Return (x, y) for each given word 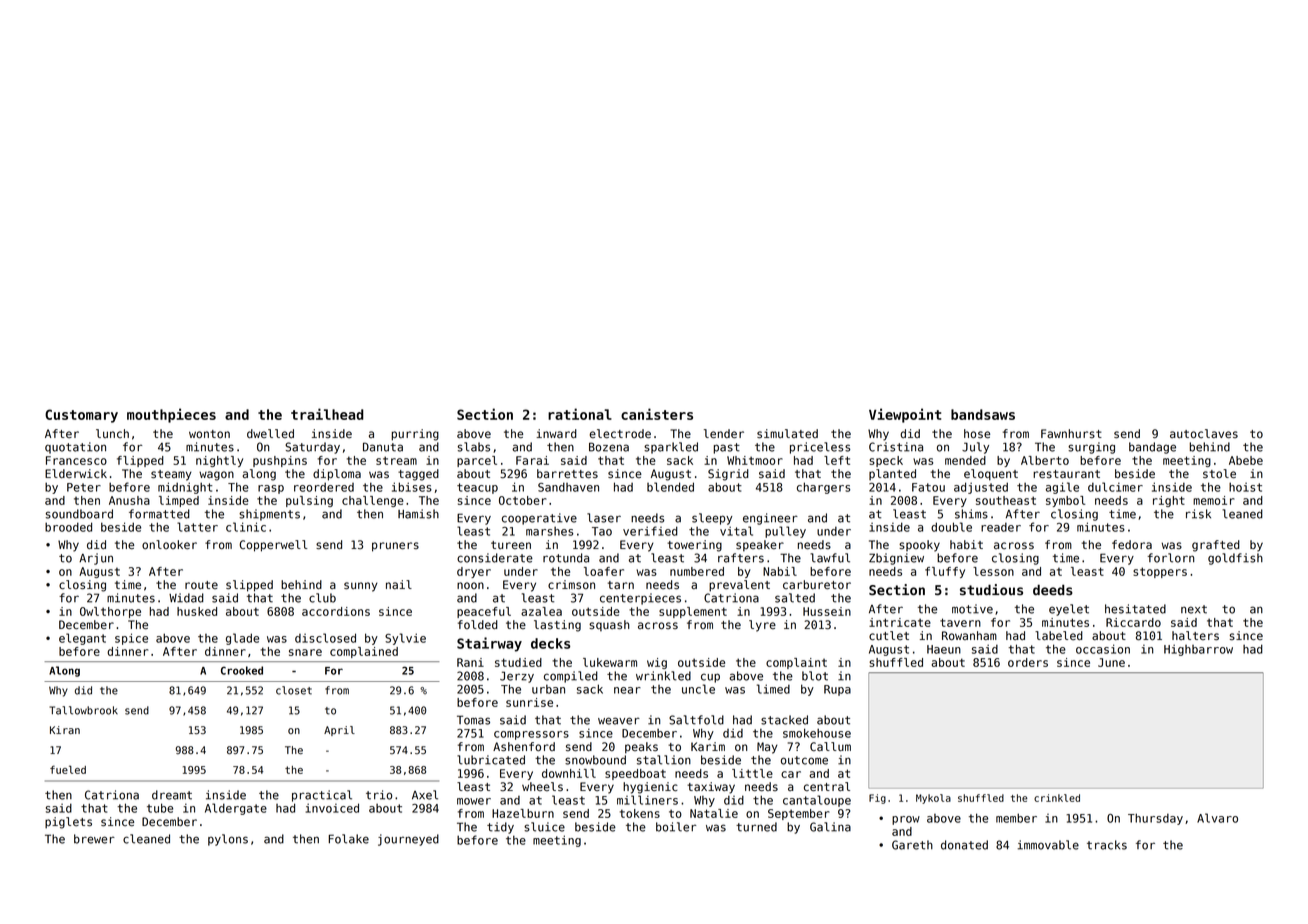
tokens (640, 813)
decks (550, 643)
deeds (1053, 590)
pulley (785, 532)
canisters (657, 414)
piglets (68, 823)
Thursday (1155, 819)
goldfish (1235, 559)
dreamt (172, 795)
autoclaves (1204, 434)
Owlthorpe (110, 612)
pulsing (309, 501)
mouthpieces (171, 415)
